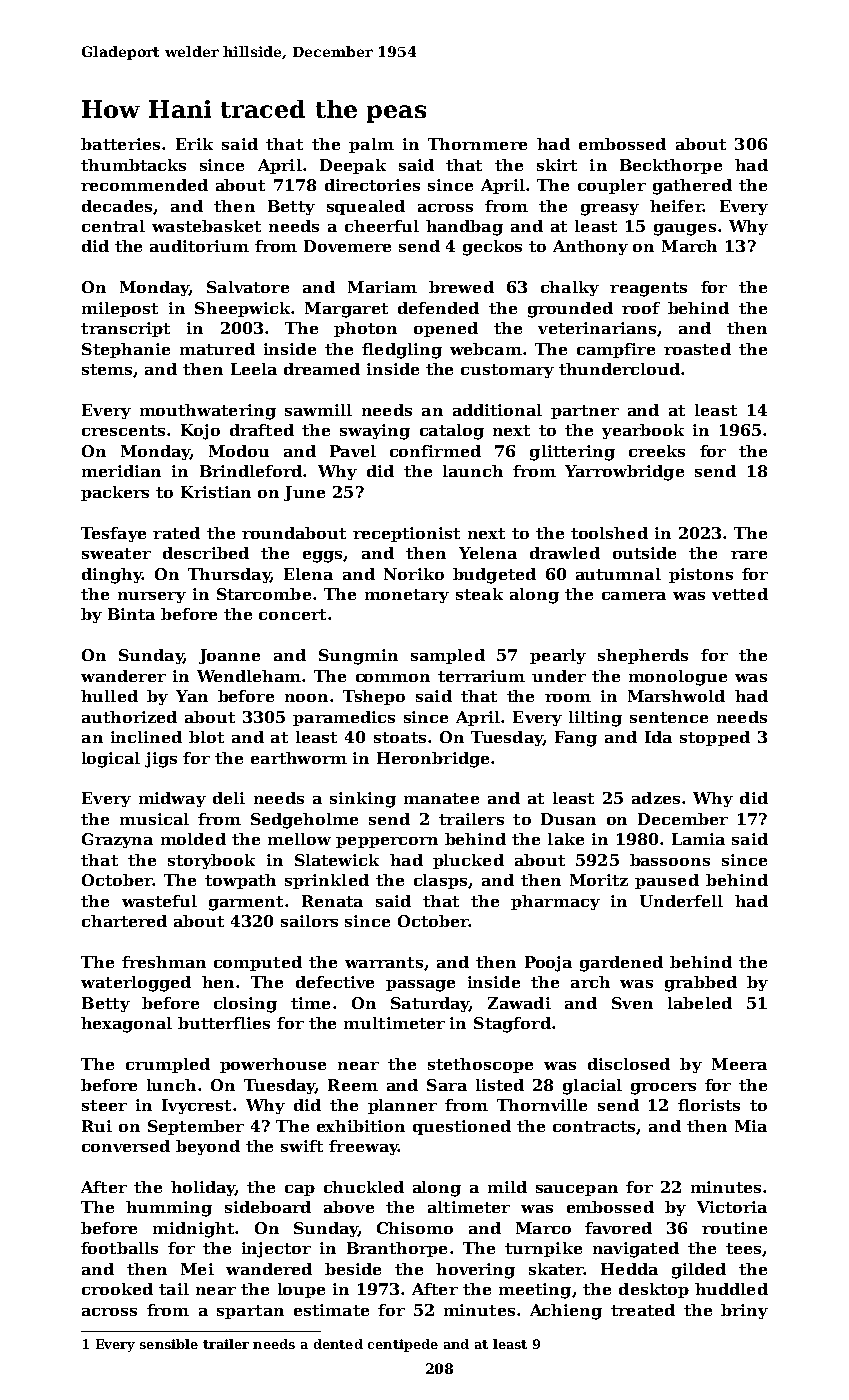 This screenshot has height=1400, width=849. Describe the element at coordinates (300, 1190) in the screenshot. I see `cap` at that location.
